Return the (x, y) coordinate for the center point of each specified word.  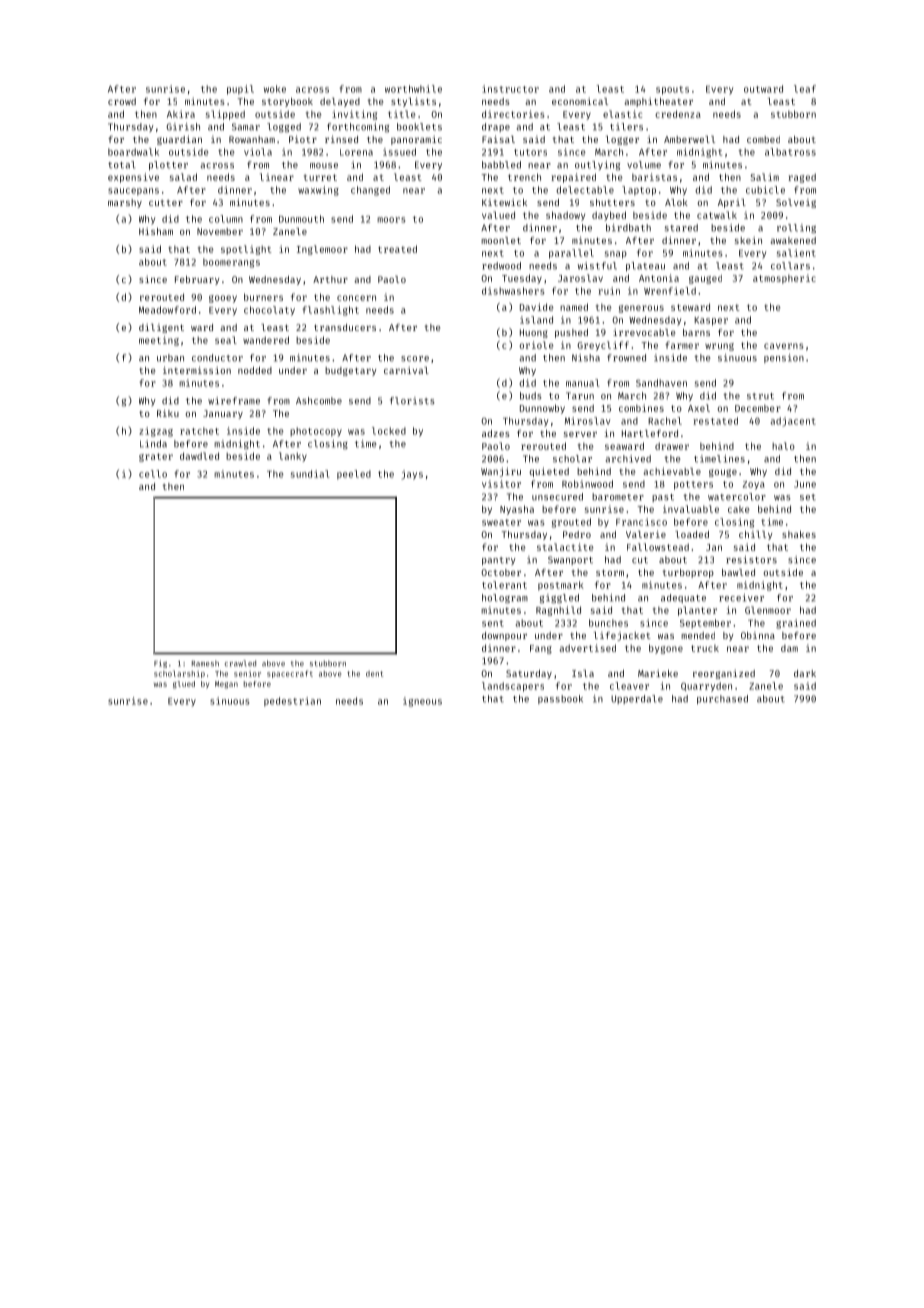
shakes (799, 534)
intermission (197, 370)
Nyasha (517, 510)
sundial (310, 474)
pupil (240, 90)
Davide (537, 307)
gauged (705, 279)
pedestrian (292, 702)
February (197, 280)
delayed (340, 102)
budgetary (351, 371)
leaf (805, 89)
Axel (699, 408)
